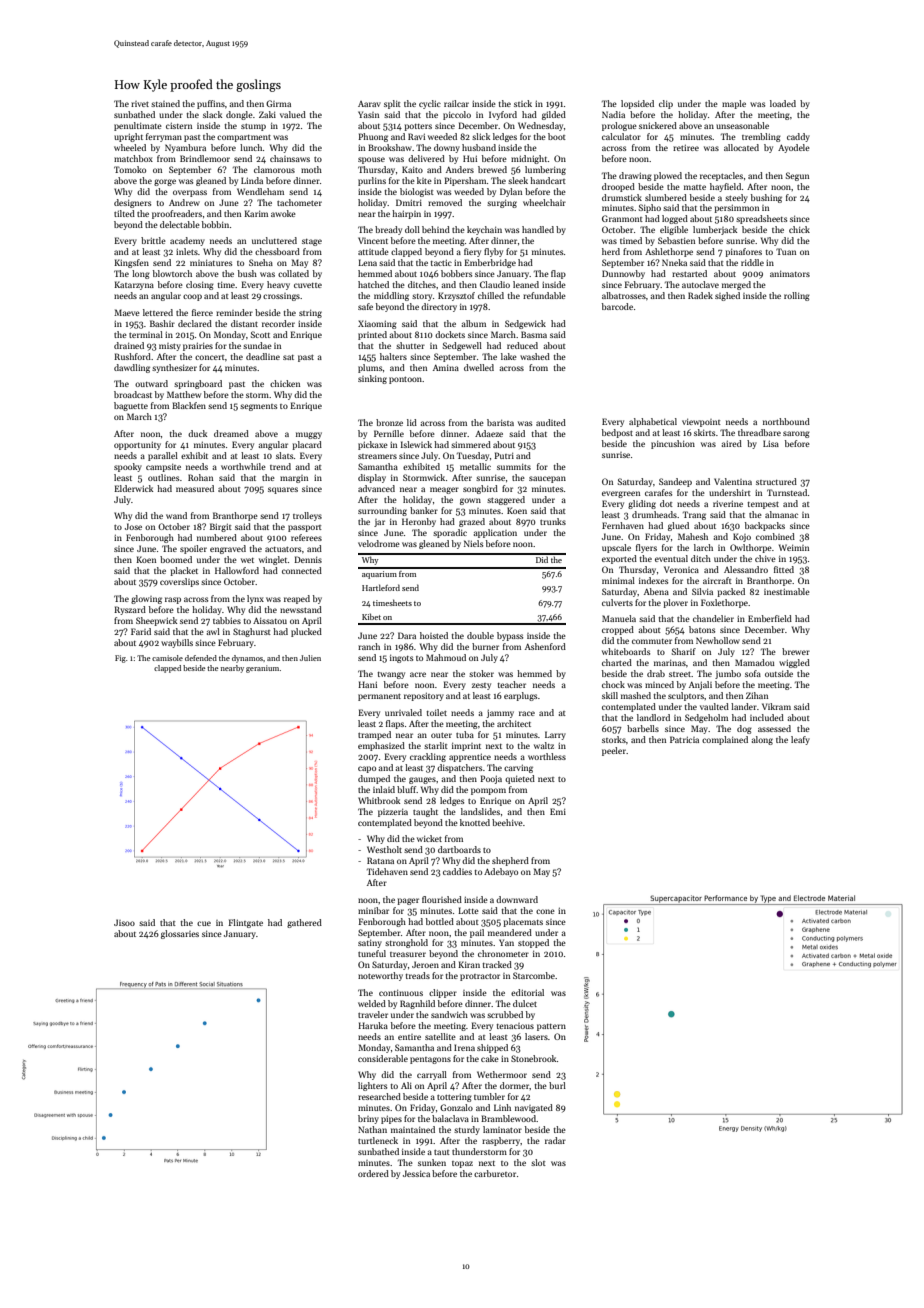 Image resolution: width=924 pixels, height=1308 pixels. Describe the element at coordinates (794, 663) in the page. I see `wiggled` at that location.
